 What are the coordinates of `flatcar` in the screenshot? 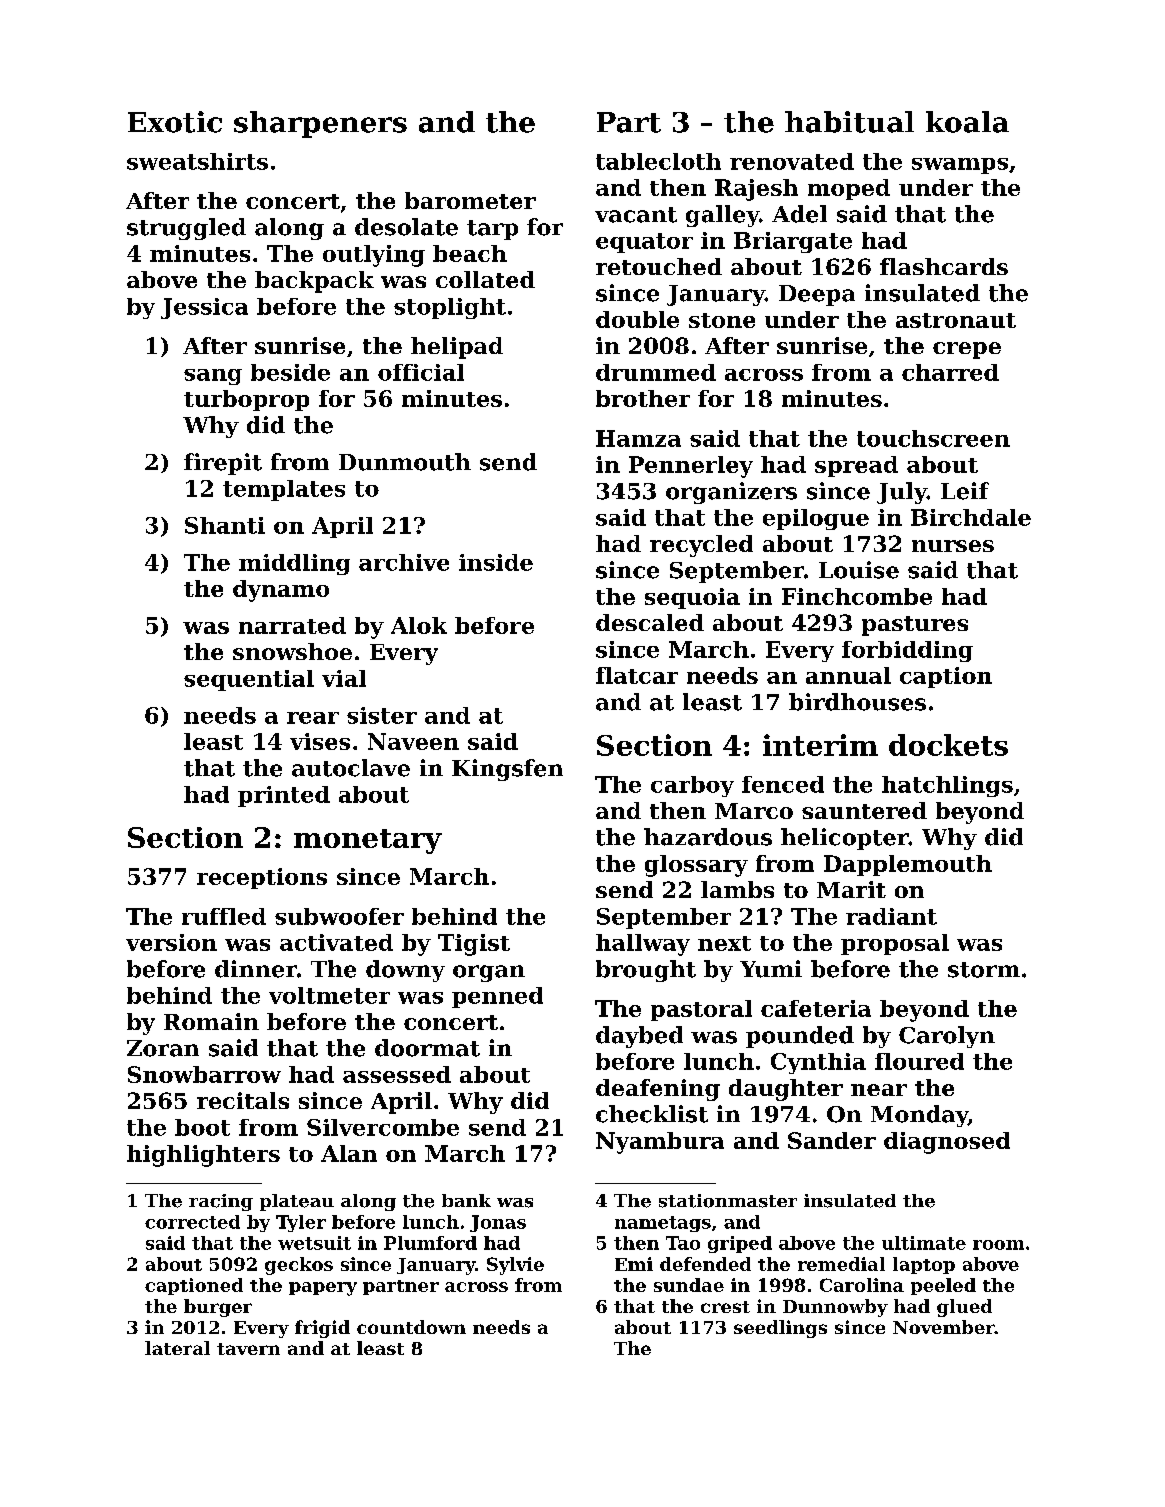 It's located at (637, 675).
